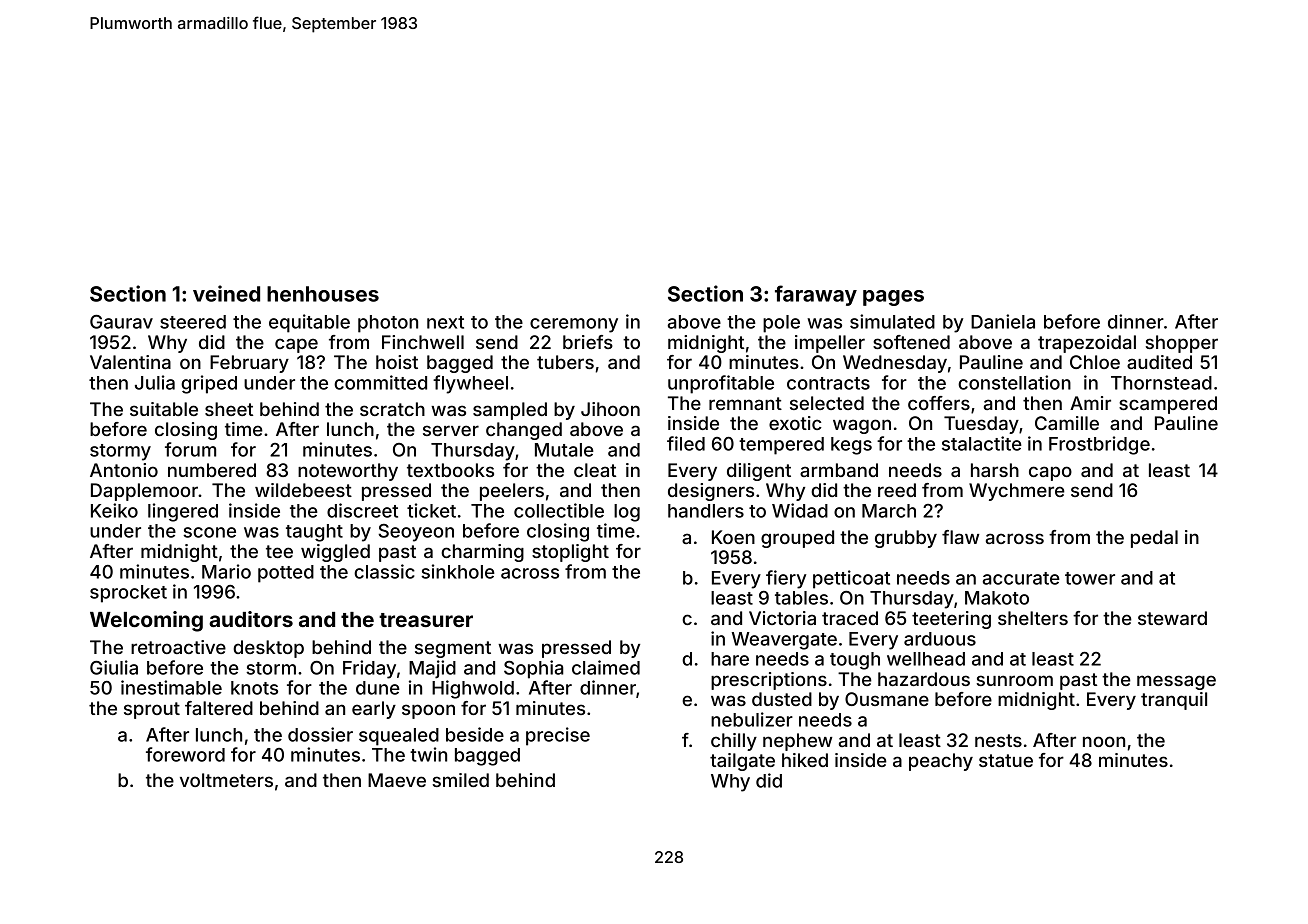 This screenshot has width=1308, height=924. What do you see at coordinates (816, 295) in the screenshot?
I see `faraway` at bounding box center [816, 295].
